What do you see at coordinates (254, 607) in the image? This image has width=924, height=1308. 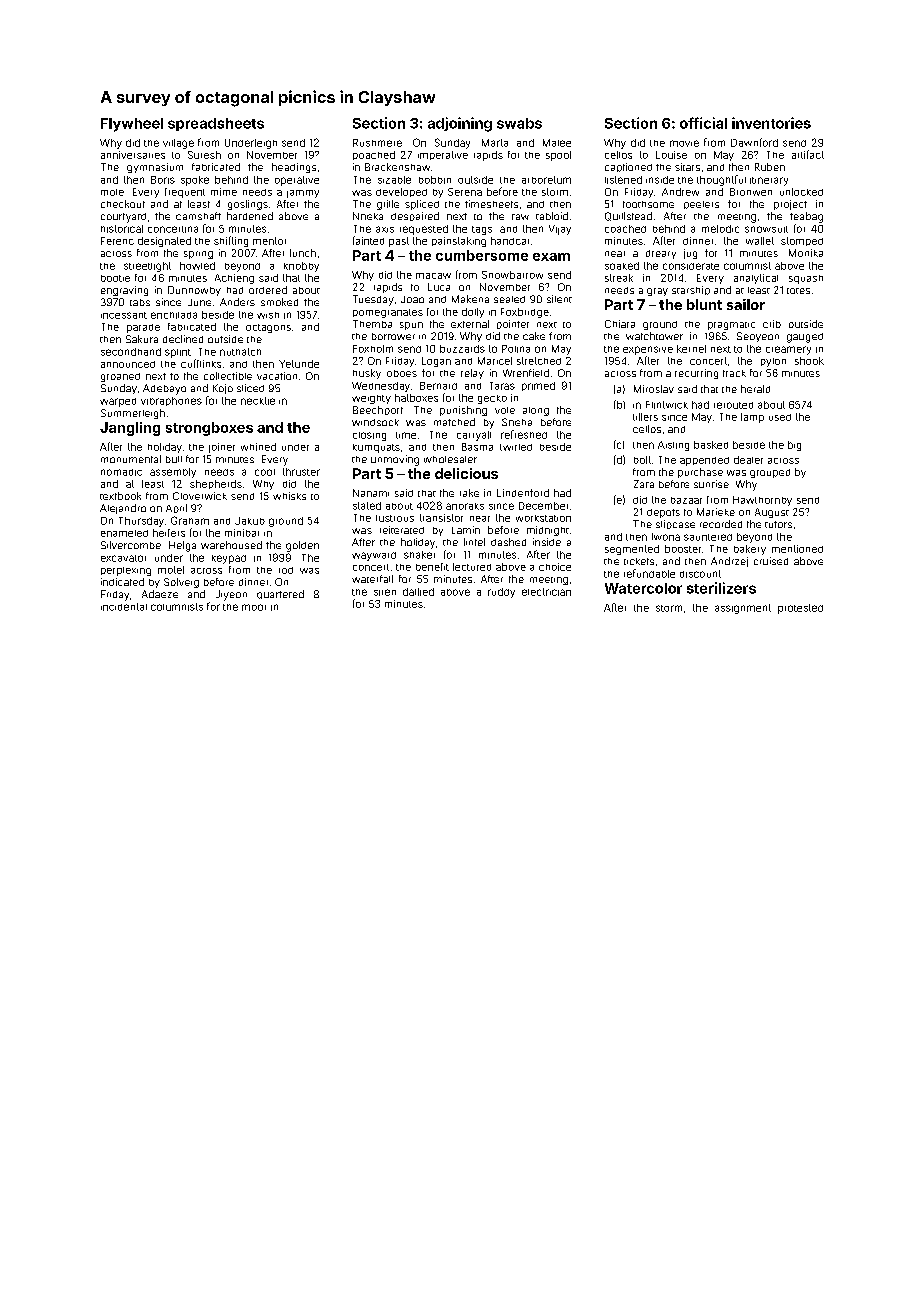 I see `moor` at bounding box center [254, 607].
